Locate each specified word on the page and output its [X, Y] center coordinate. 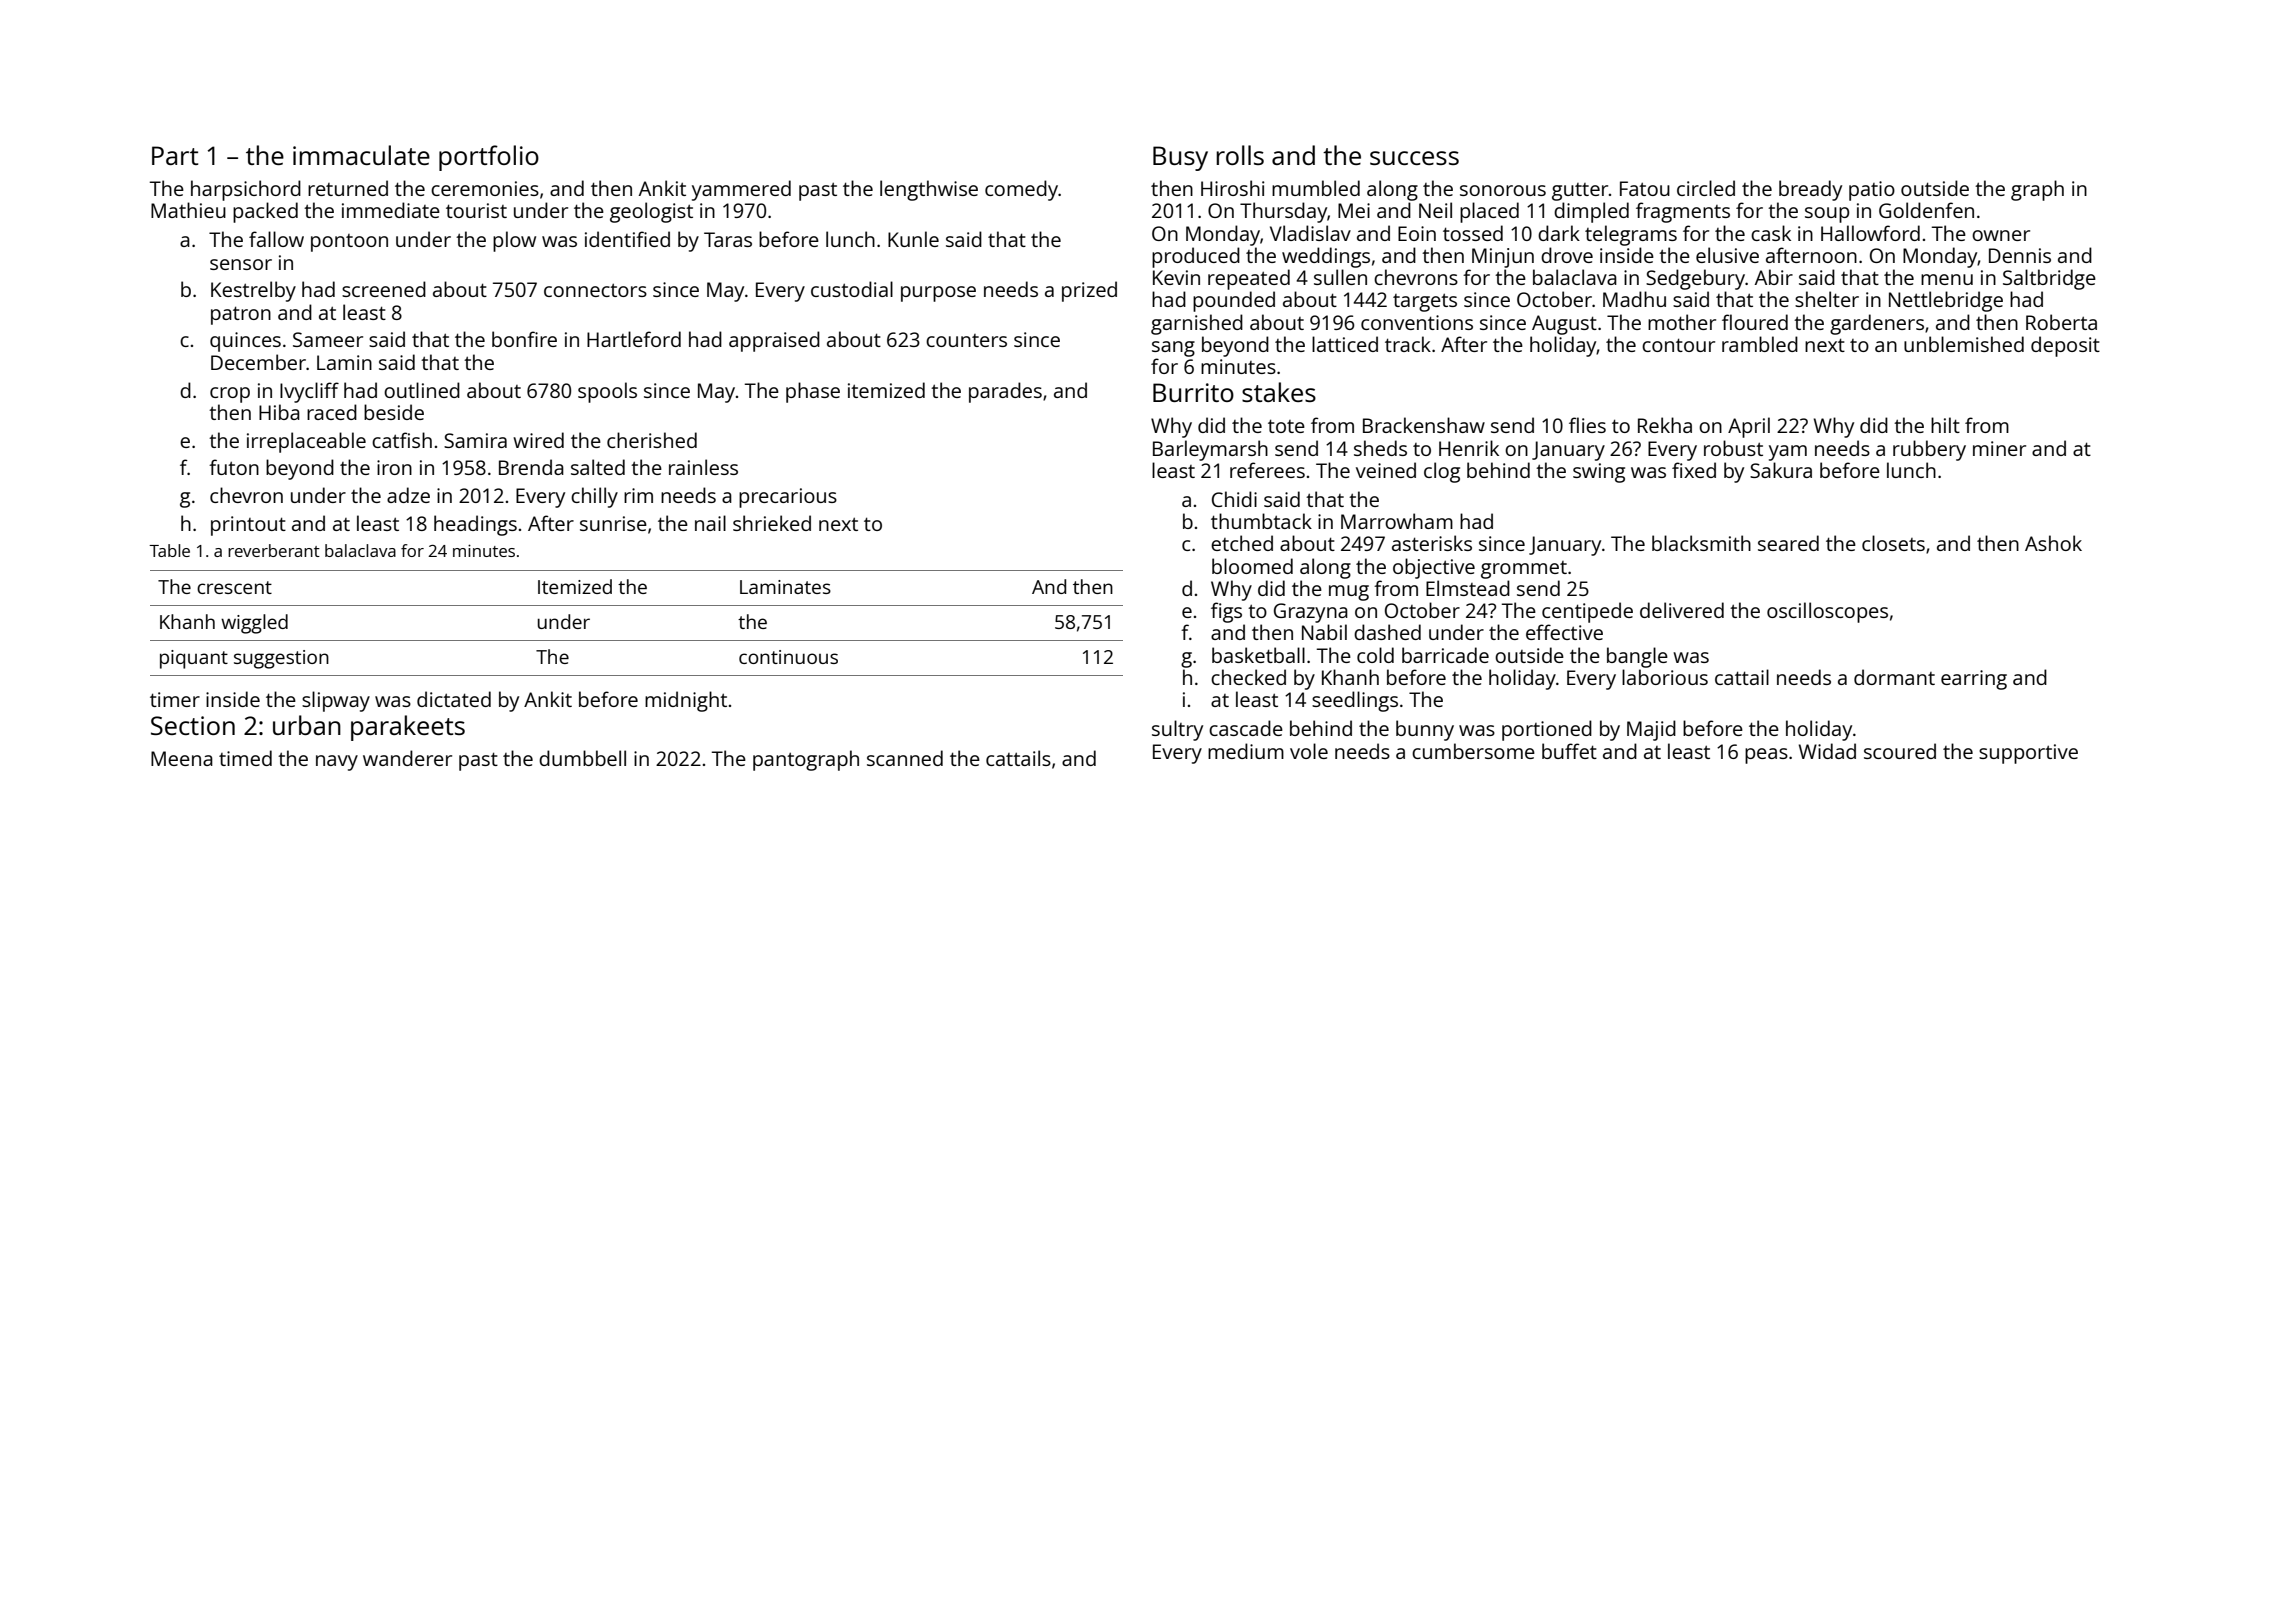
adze [408, 495]
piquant [194, 659]
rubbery [1929, 450]
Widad [1827, 751]
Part [175, 155]
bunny [1425, 730]
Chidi [1234, 499]
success [1414, 158]
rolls [1240, 155]
